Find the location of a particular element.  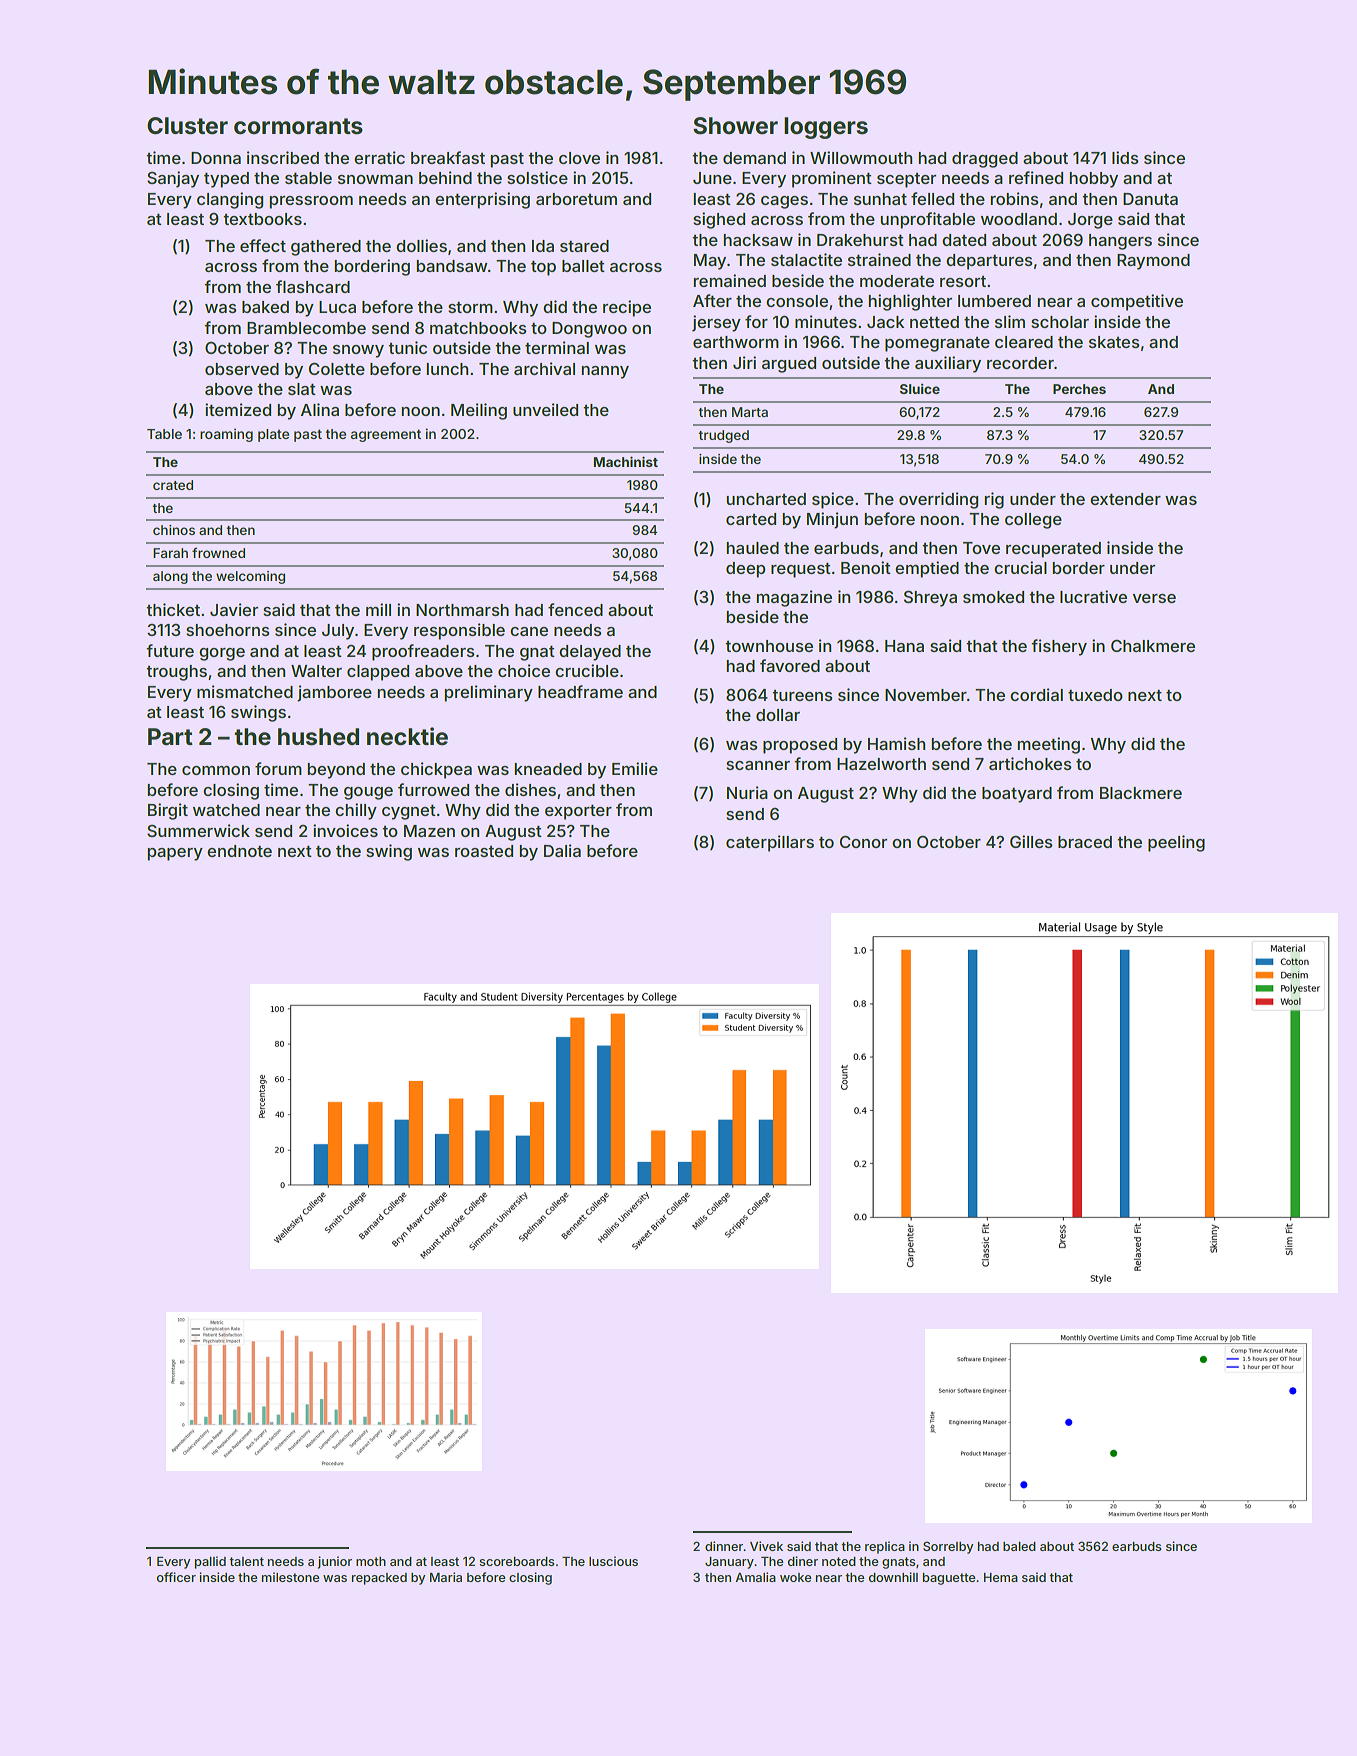

scoreboards is located at coordinates (516, 1561).
